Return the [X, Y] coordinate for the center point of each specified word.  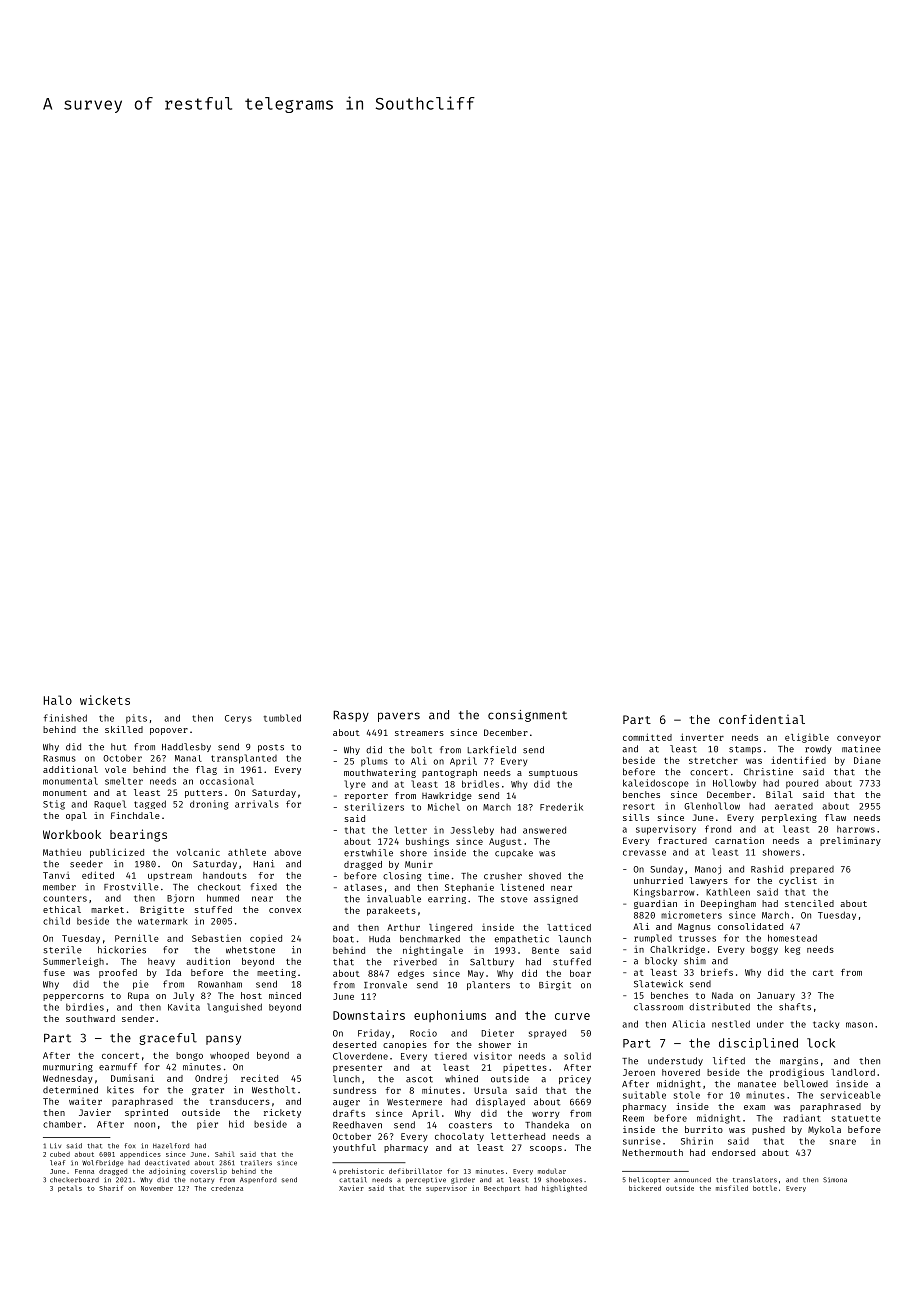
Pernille [137, 938]
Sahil [225, 1154]
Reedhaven [357, 1125]
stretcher [713, 760]
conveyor [859, 739]
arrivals [257, 804]
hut [118, 747]
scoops [546, 1149]
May [476, 974]
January [776, 996]
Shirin [697, 1141]
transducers [240, 1101]
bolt [421, 750]
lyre [355, 785]
